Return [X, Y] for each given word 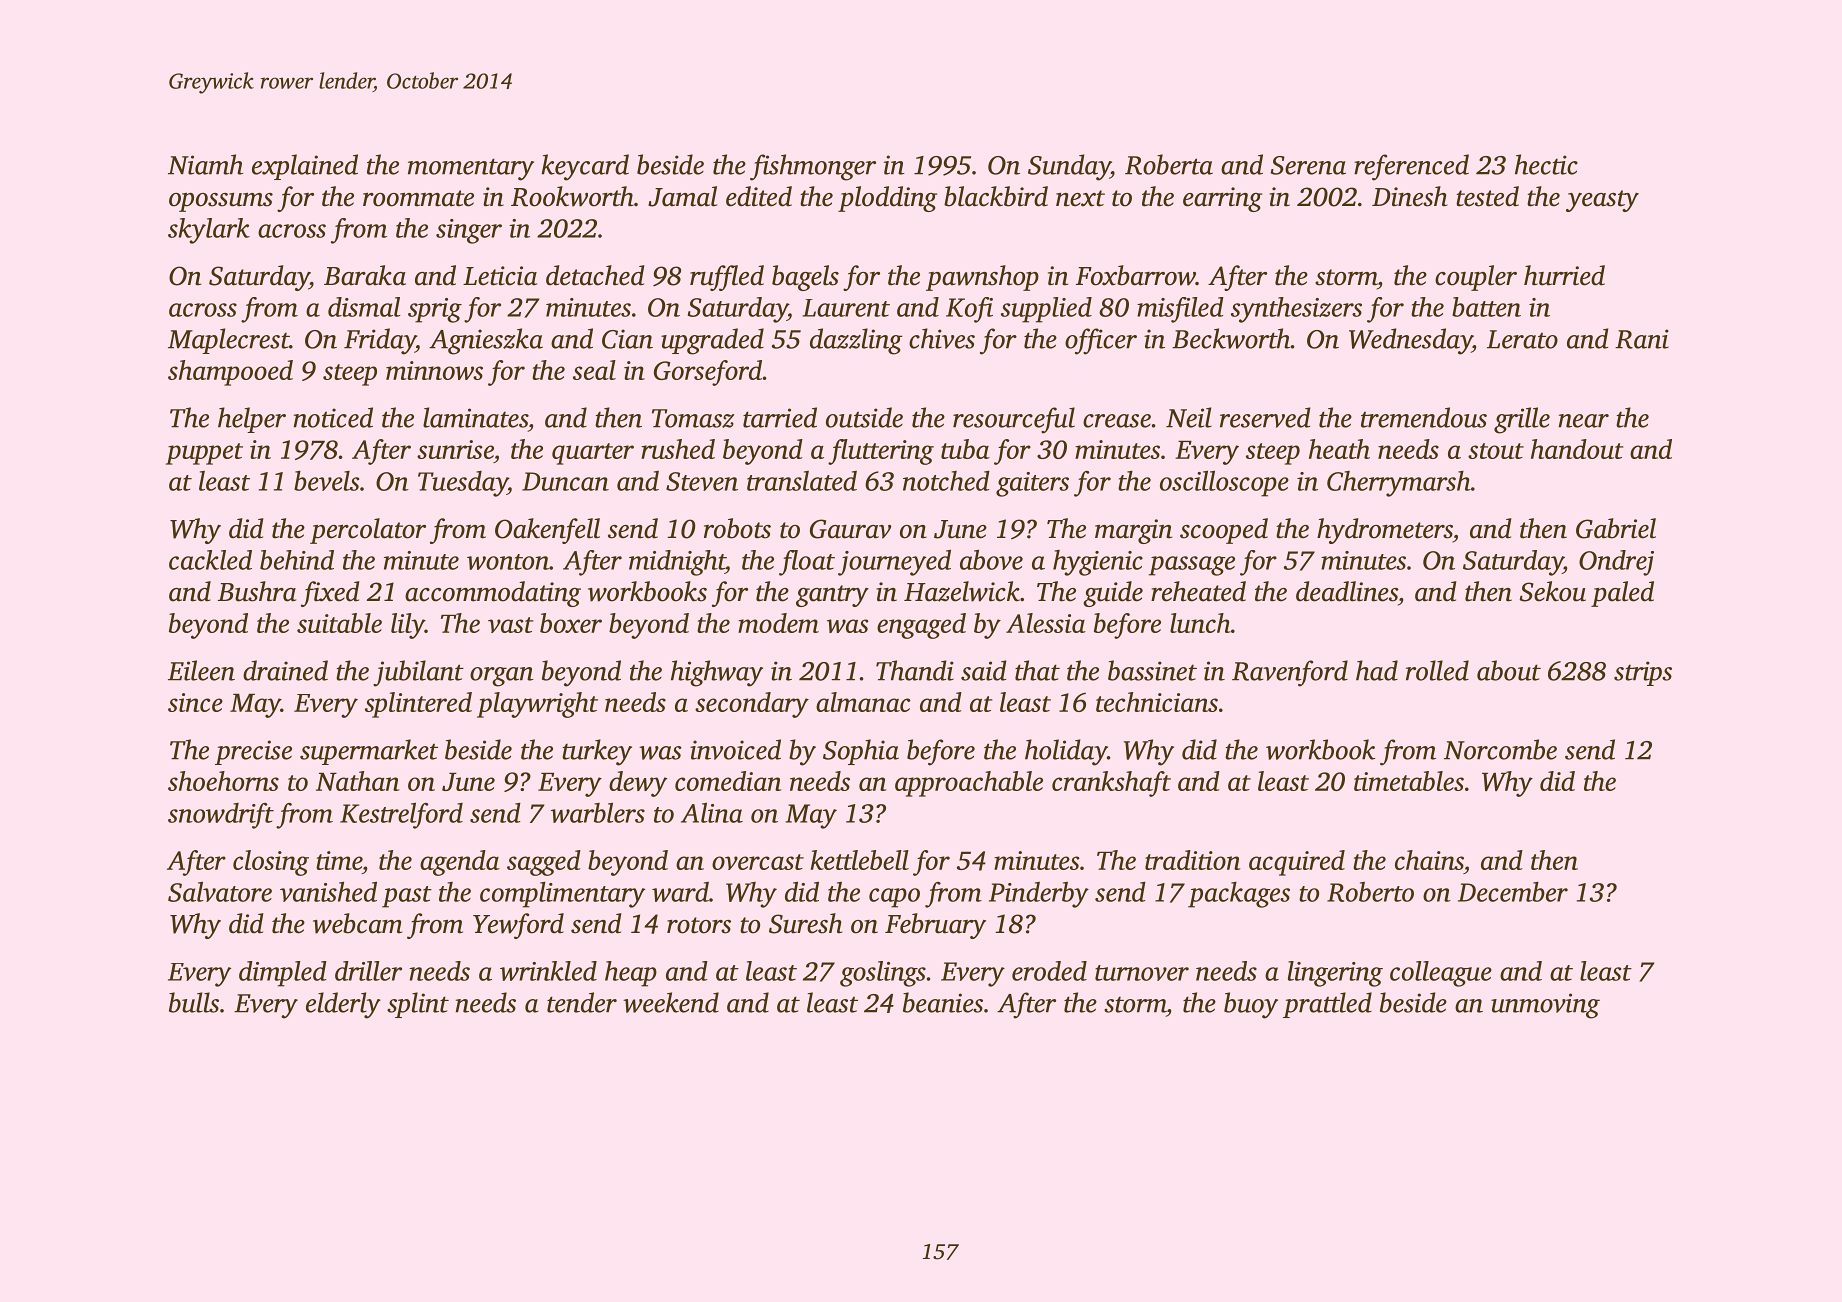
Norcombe [1500, 749]
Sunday [1069, 167]
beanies [943, 1002]
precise [253, 752]
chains [1429, 860]
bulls [194, 1002]
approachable [969, 784]
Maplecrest [228, 341]
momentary [471, 169]
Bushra [257, 591]
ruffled [727, 278]
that [1037, 670]
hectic [1546, 164]
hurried [1564, 275]
